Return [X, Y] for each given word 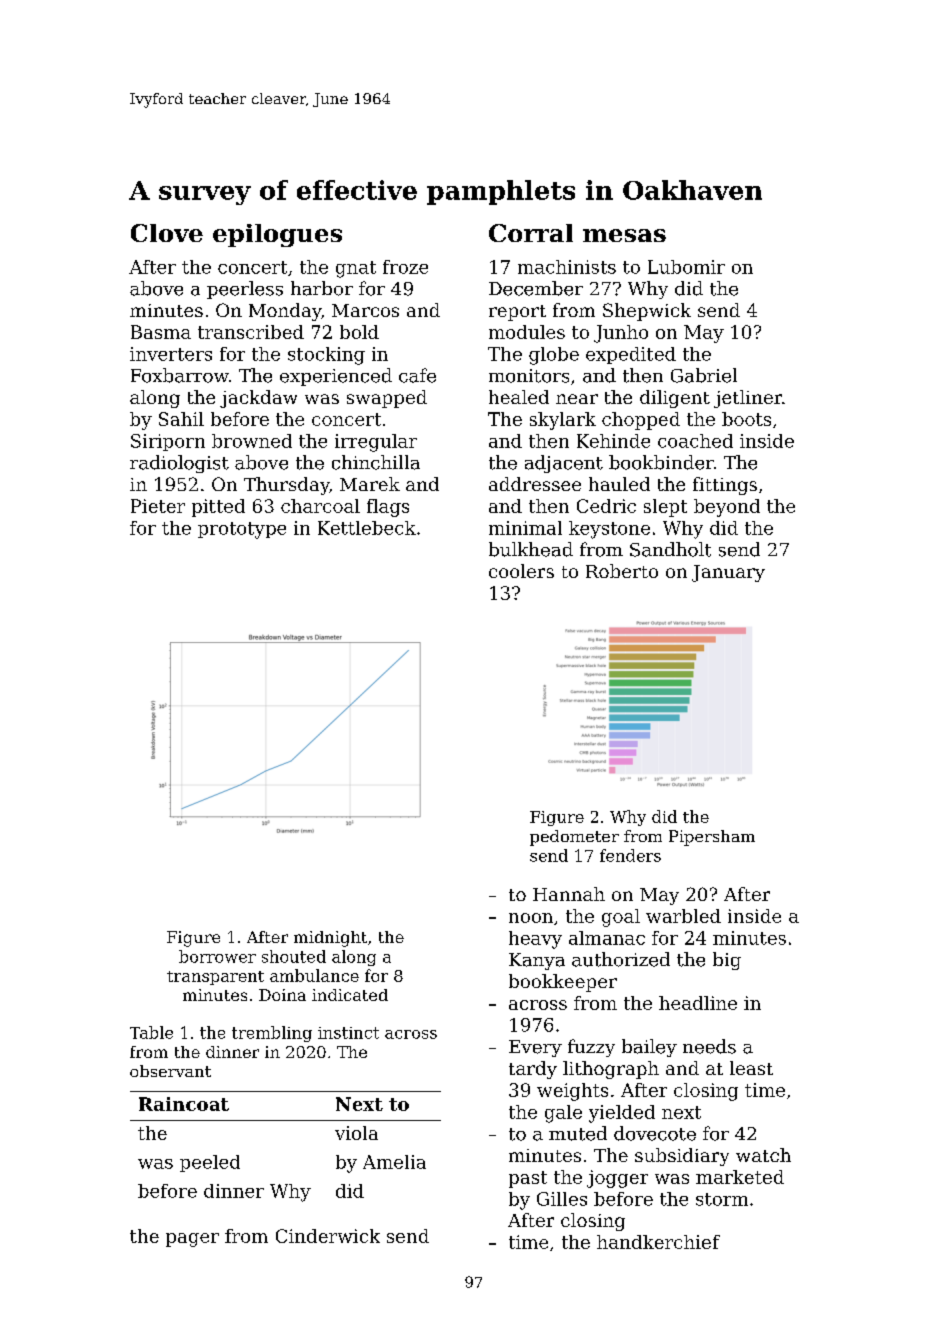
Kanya [537, 961]
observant [170, 1071]
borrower [217, 956]
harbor [322, 288]
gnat [356, 269]
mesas [624, 235]
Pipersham [712, 838]
